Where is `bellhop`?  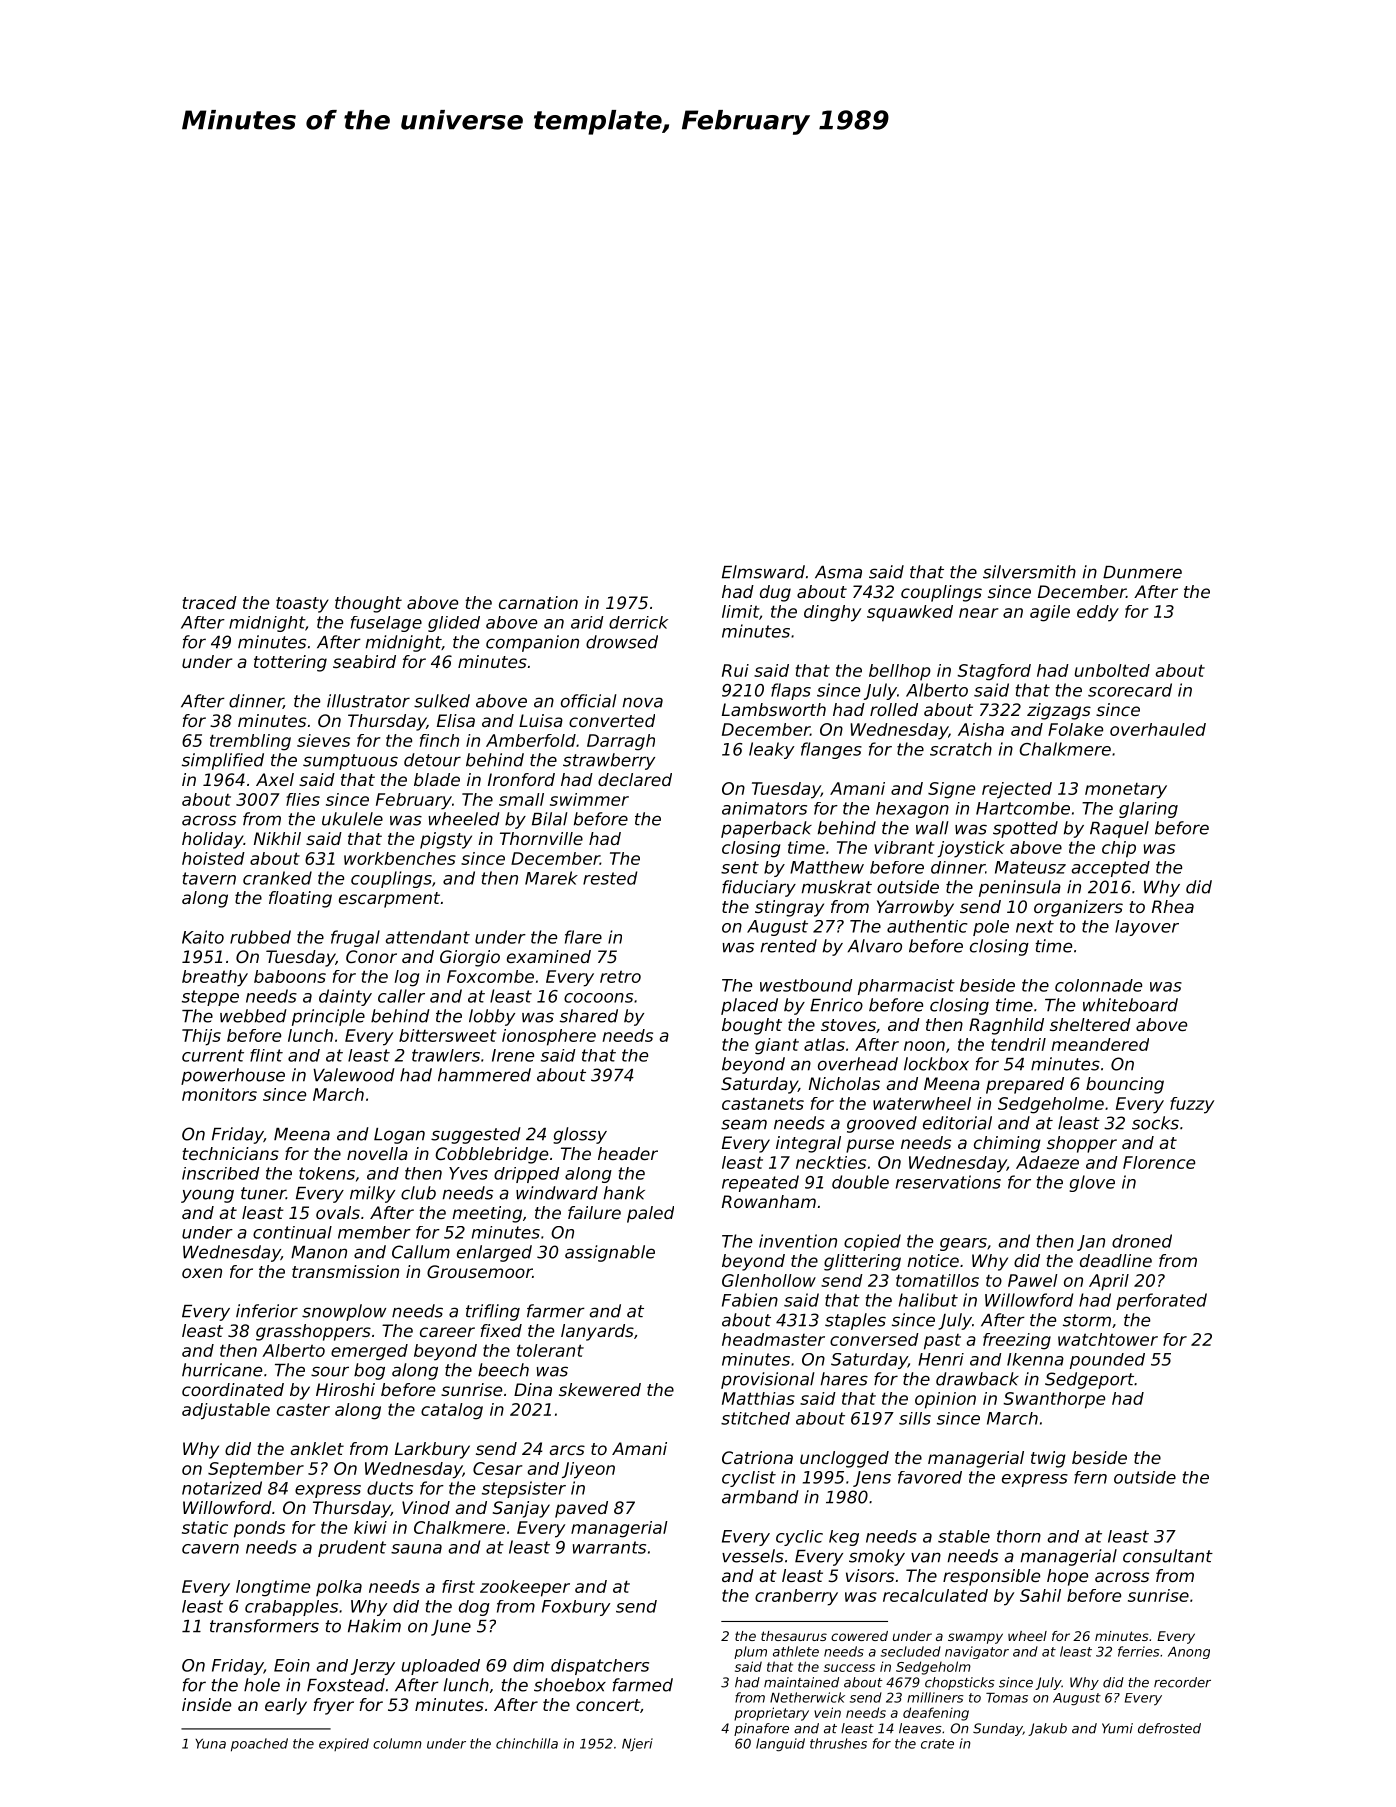 bellhop is located at coordinates (900, 672).
